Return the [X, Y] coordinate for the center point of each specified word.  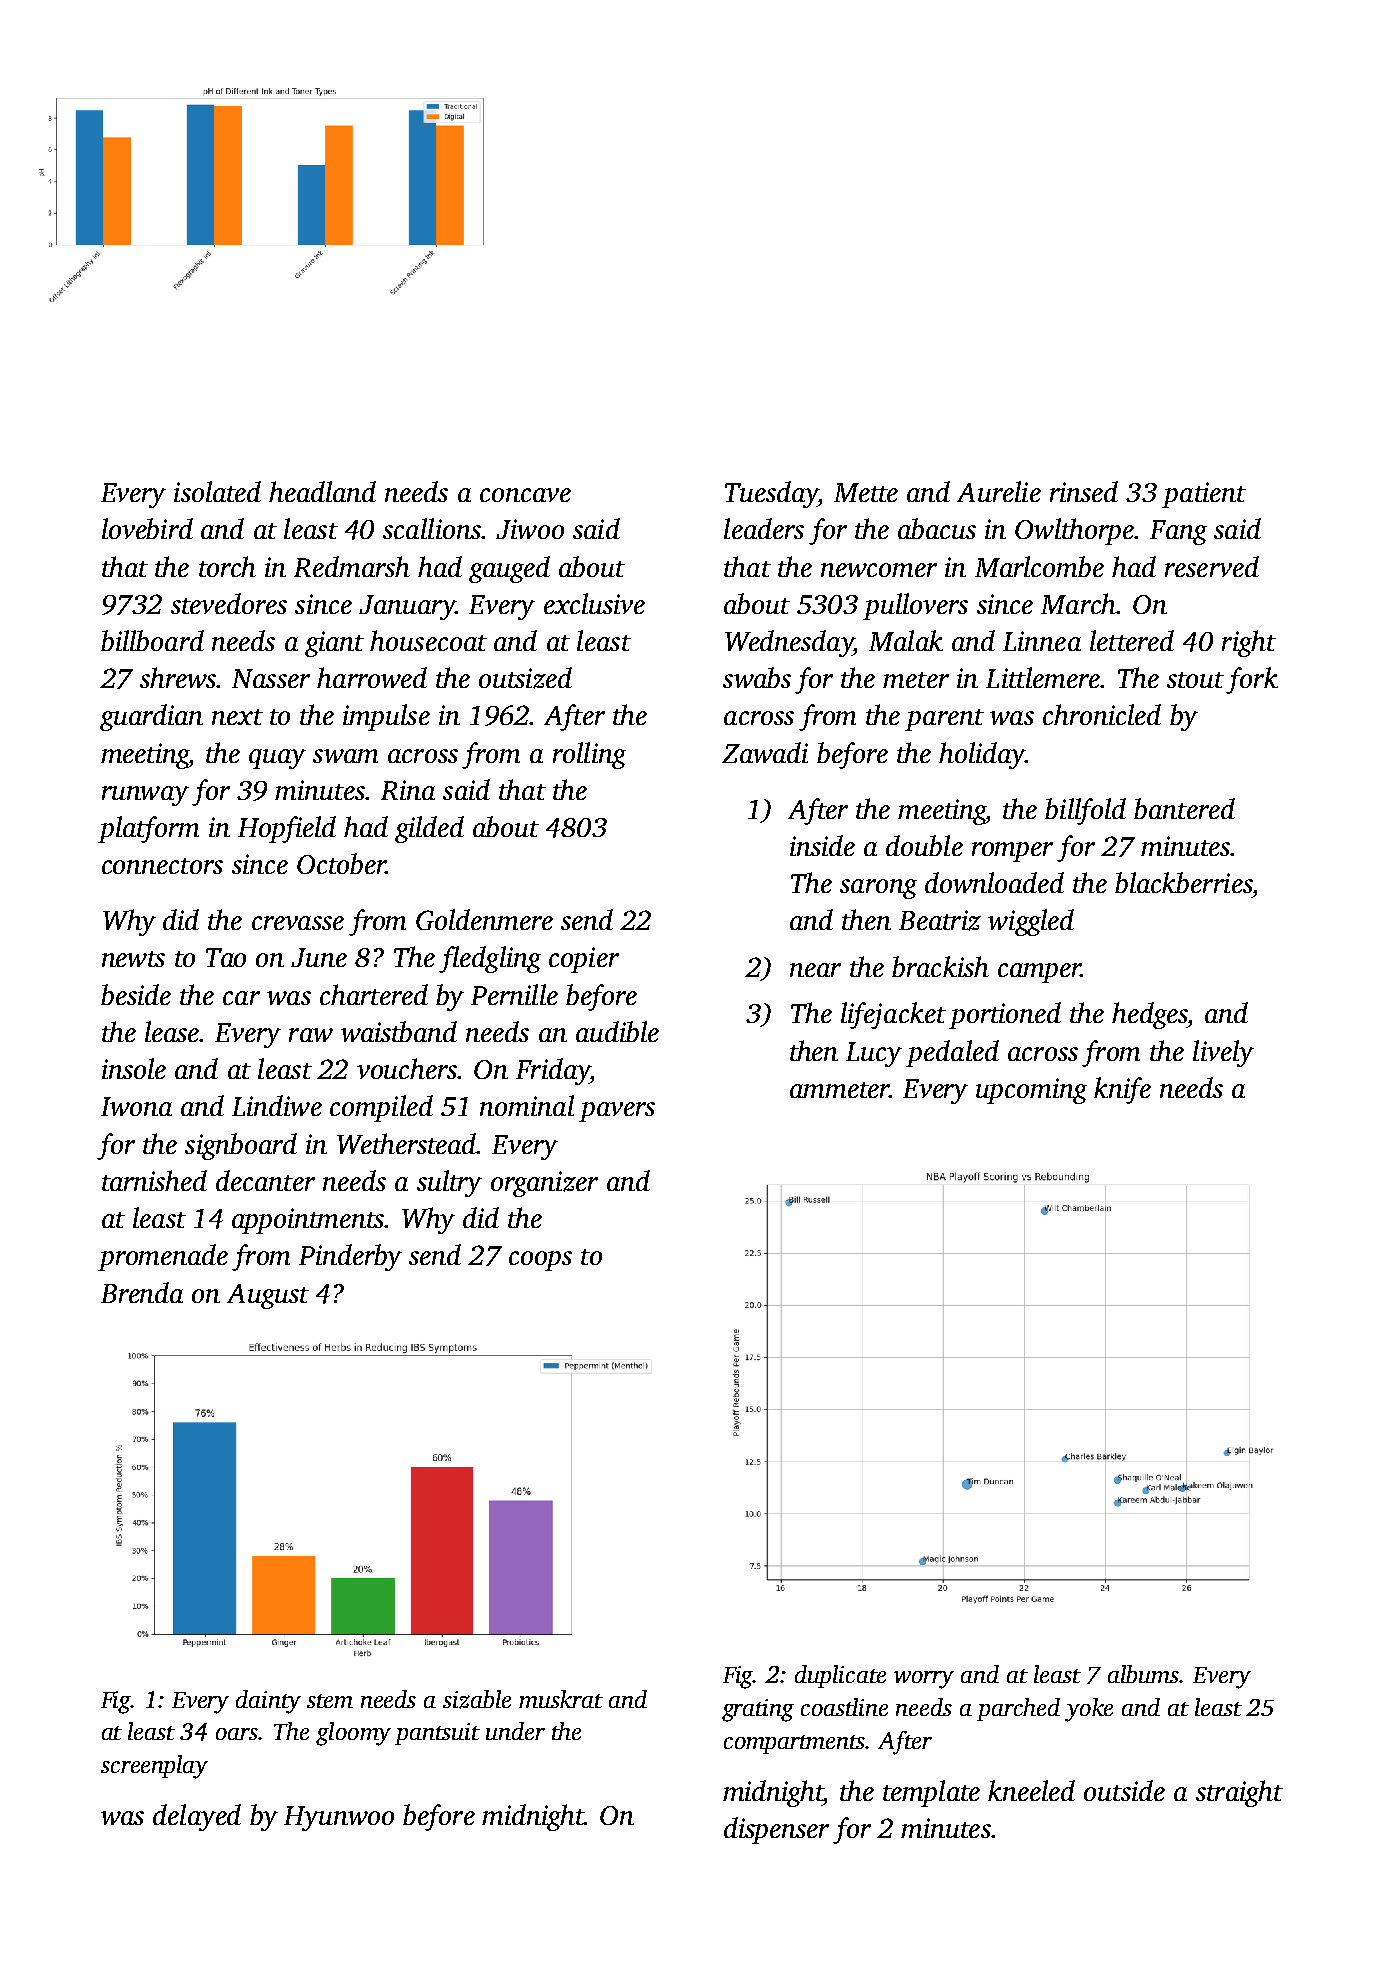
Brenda [142, 1292]
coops [540, 1261]
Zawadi [765, 752]
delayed [197, 1817]
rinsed [1084, 491]
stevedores [229, 603]
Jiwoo [530, 529]
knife [1122, 1090]
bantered [1184, 808]
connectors [162, 866]
